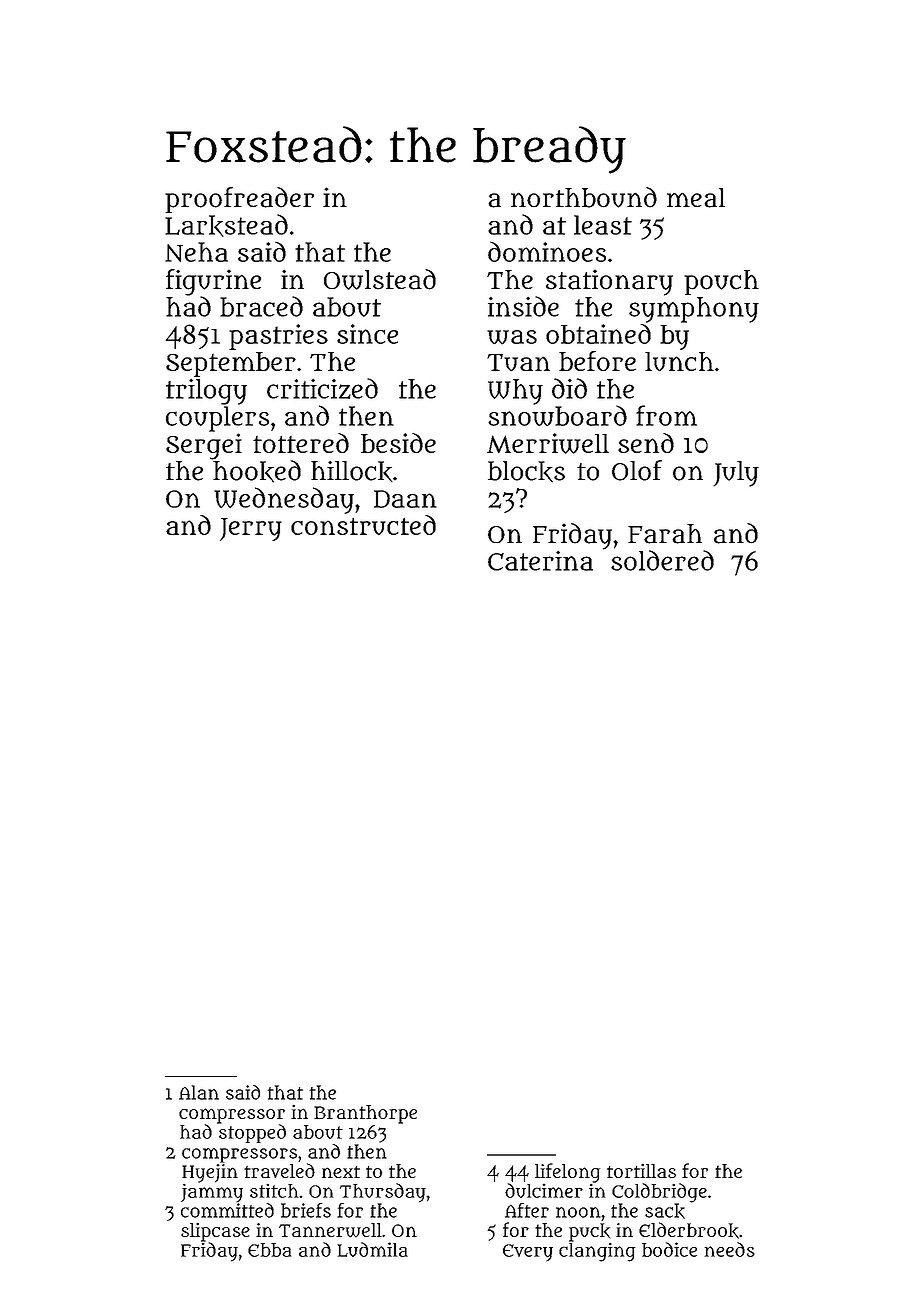 This page has width=924, height=1311. Describe the element at coordinates (696, 198) in the page. I see `meal` at that location.
